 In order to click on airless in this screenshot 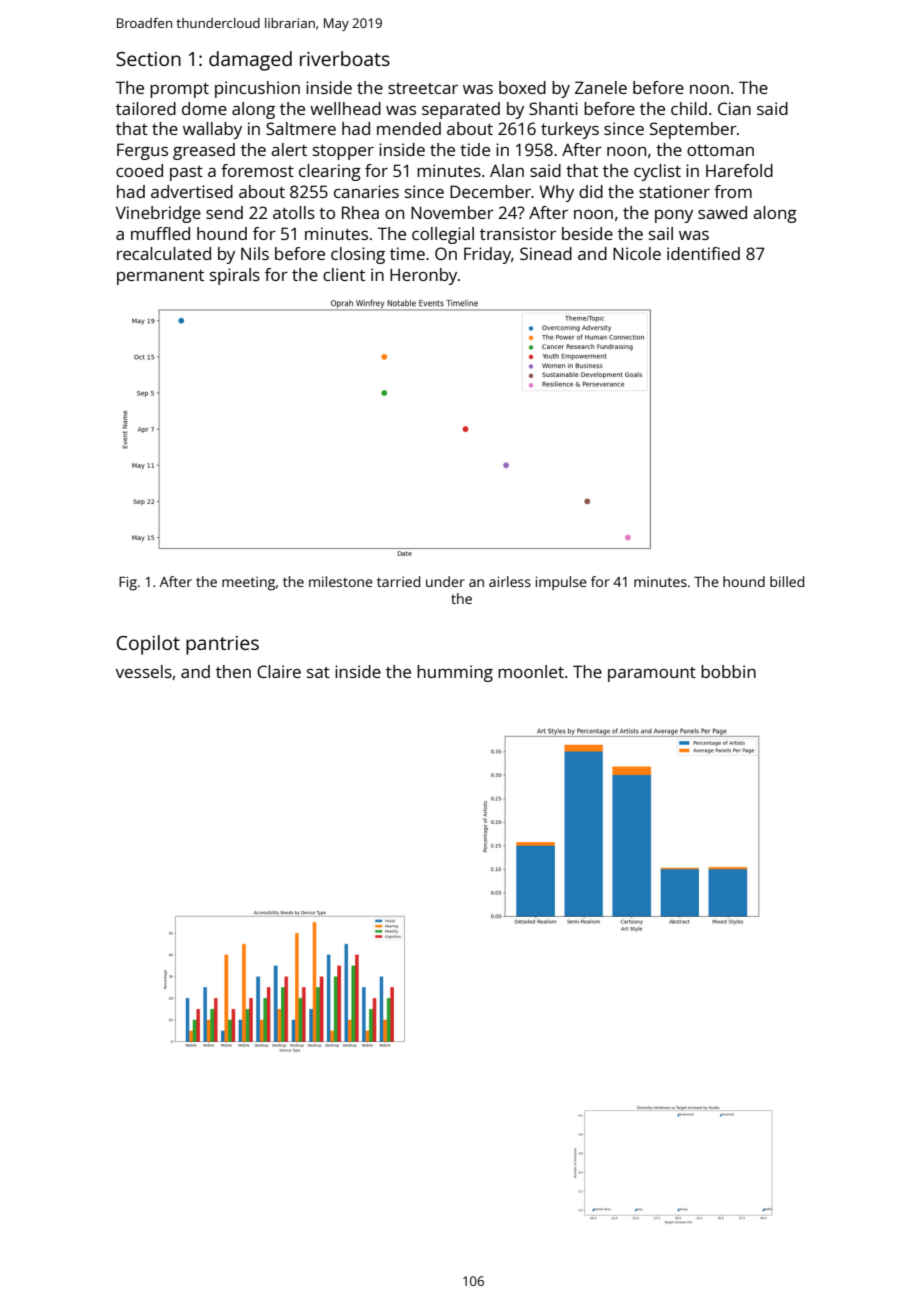, I will do `click(510, 581)`.
